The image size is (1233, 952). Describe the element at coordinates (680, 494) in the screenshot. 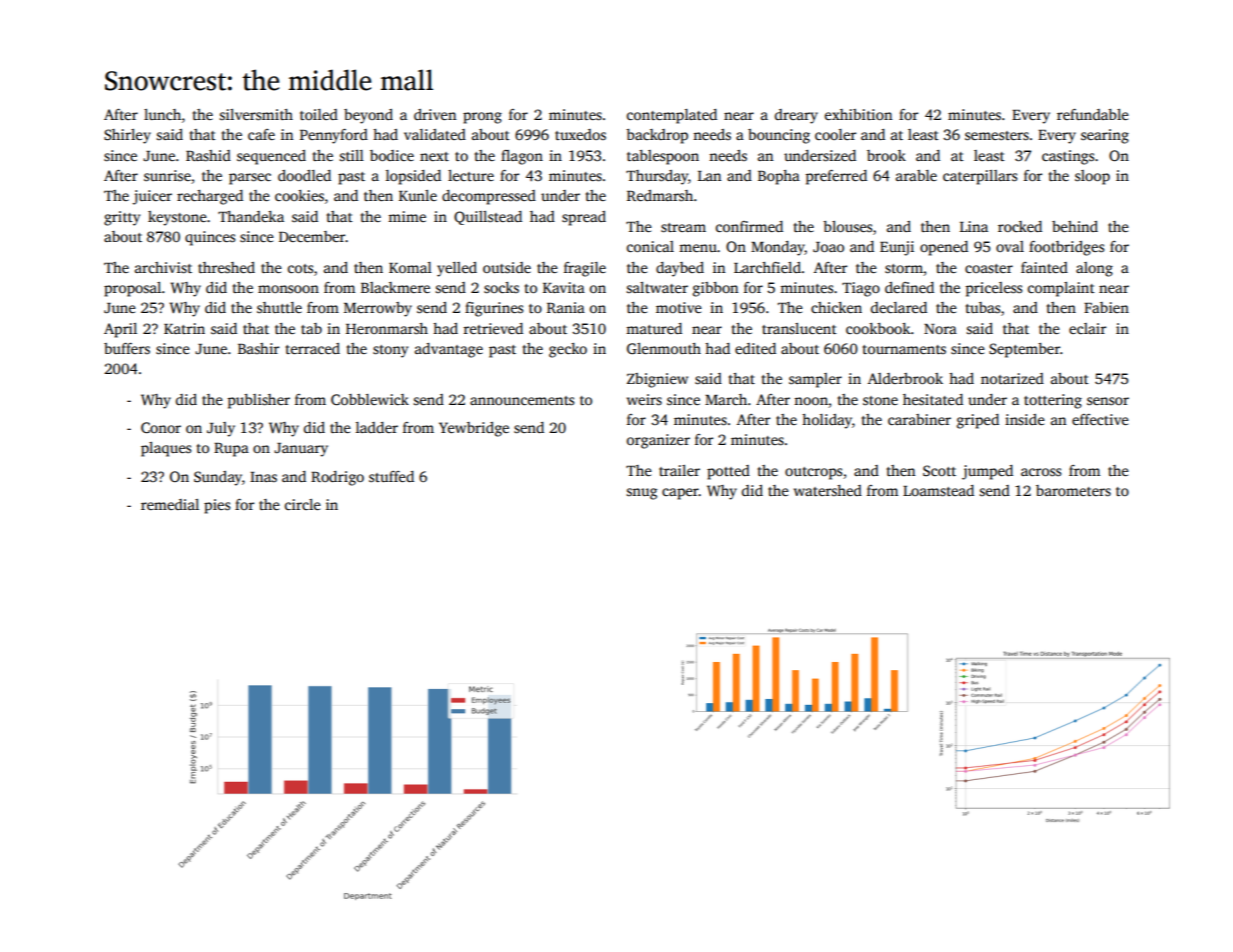

I see `caper` at that location.
